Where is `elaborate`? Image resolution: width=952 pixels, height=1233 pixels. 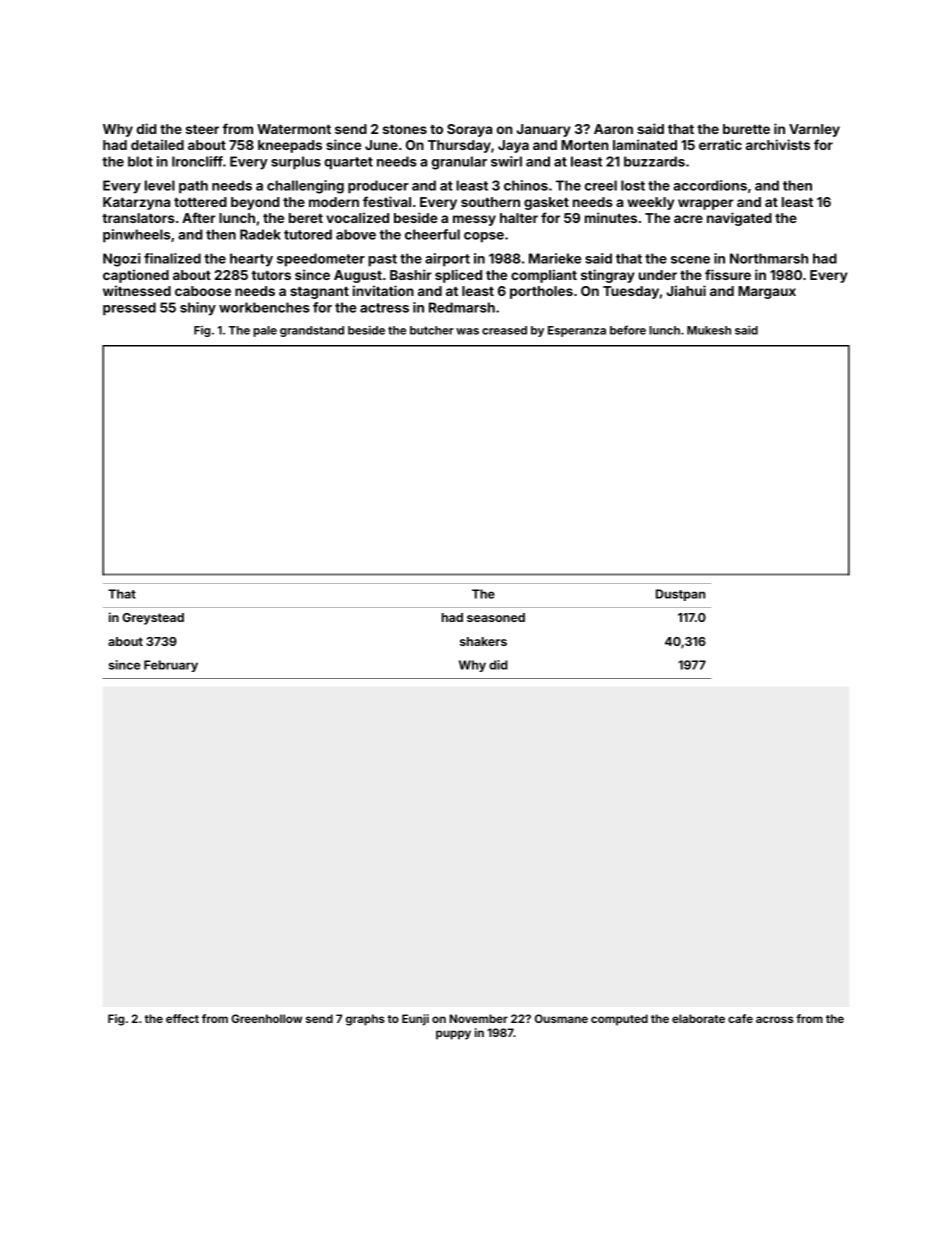 elaborate is located at coordinates (698, 1018).
